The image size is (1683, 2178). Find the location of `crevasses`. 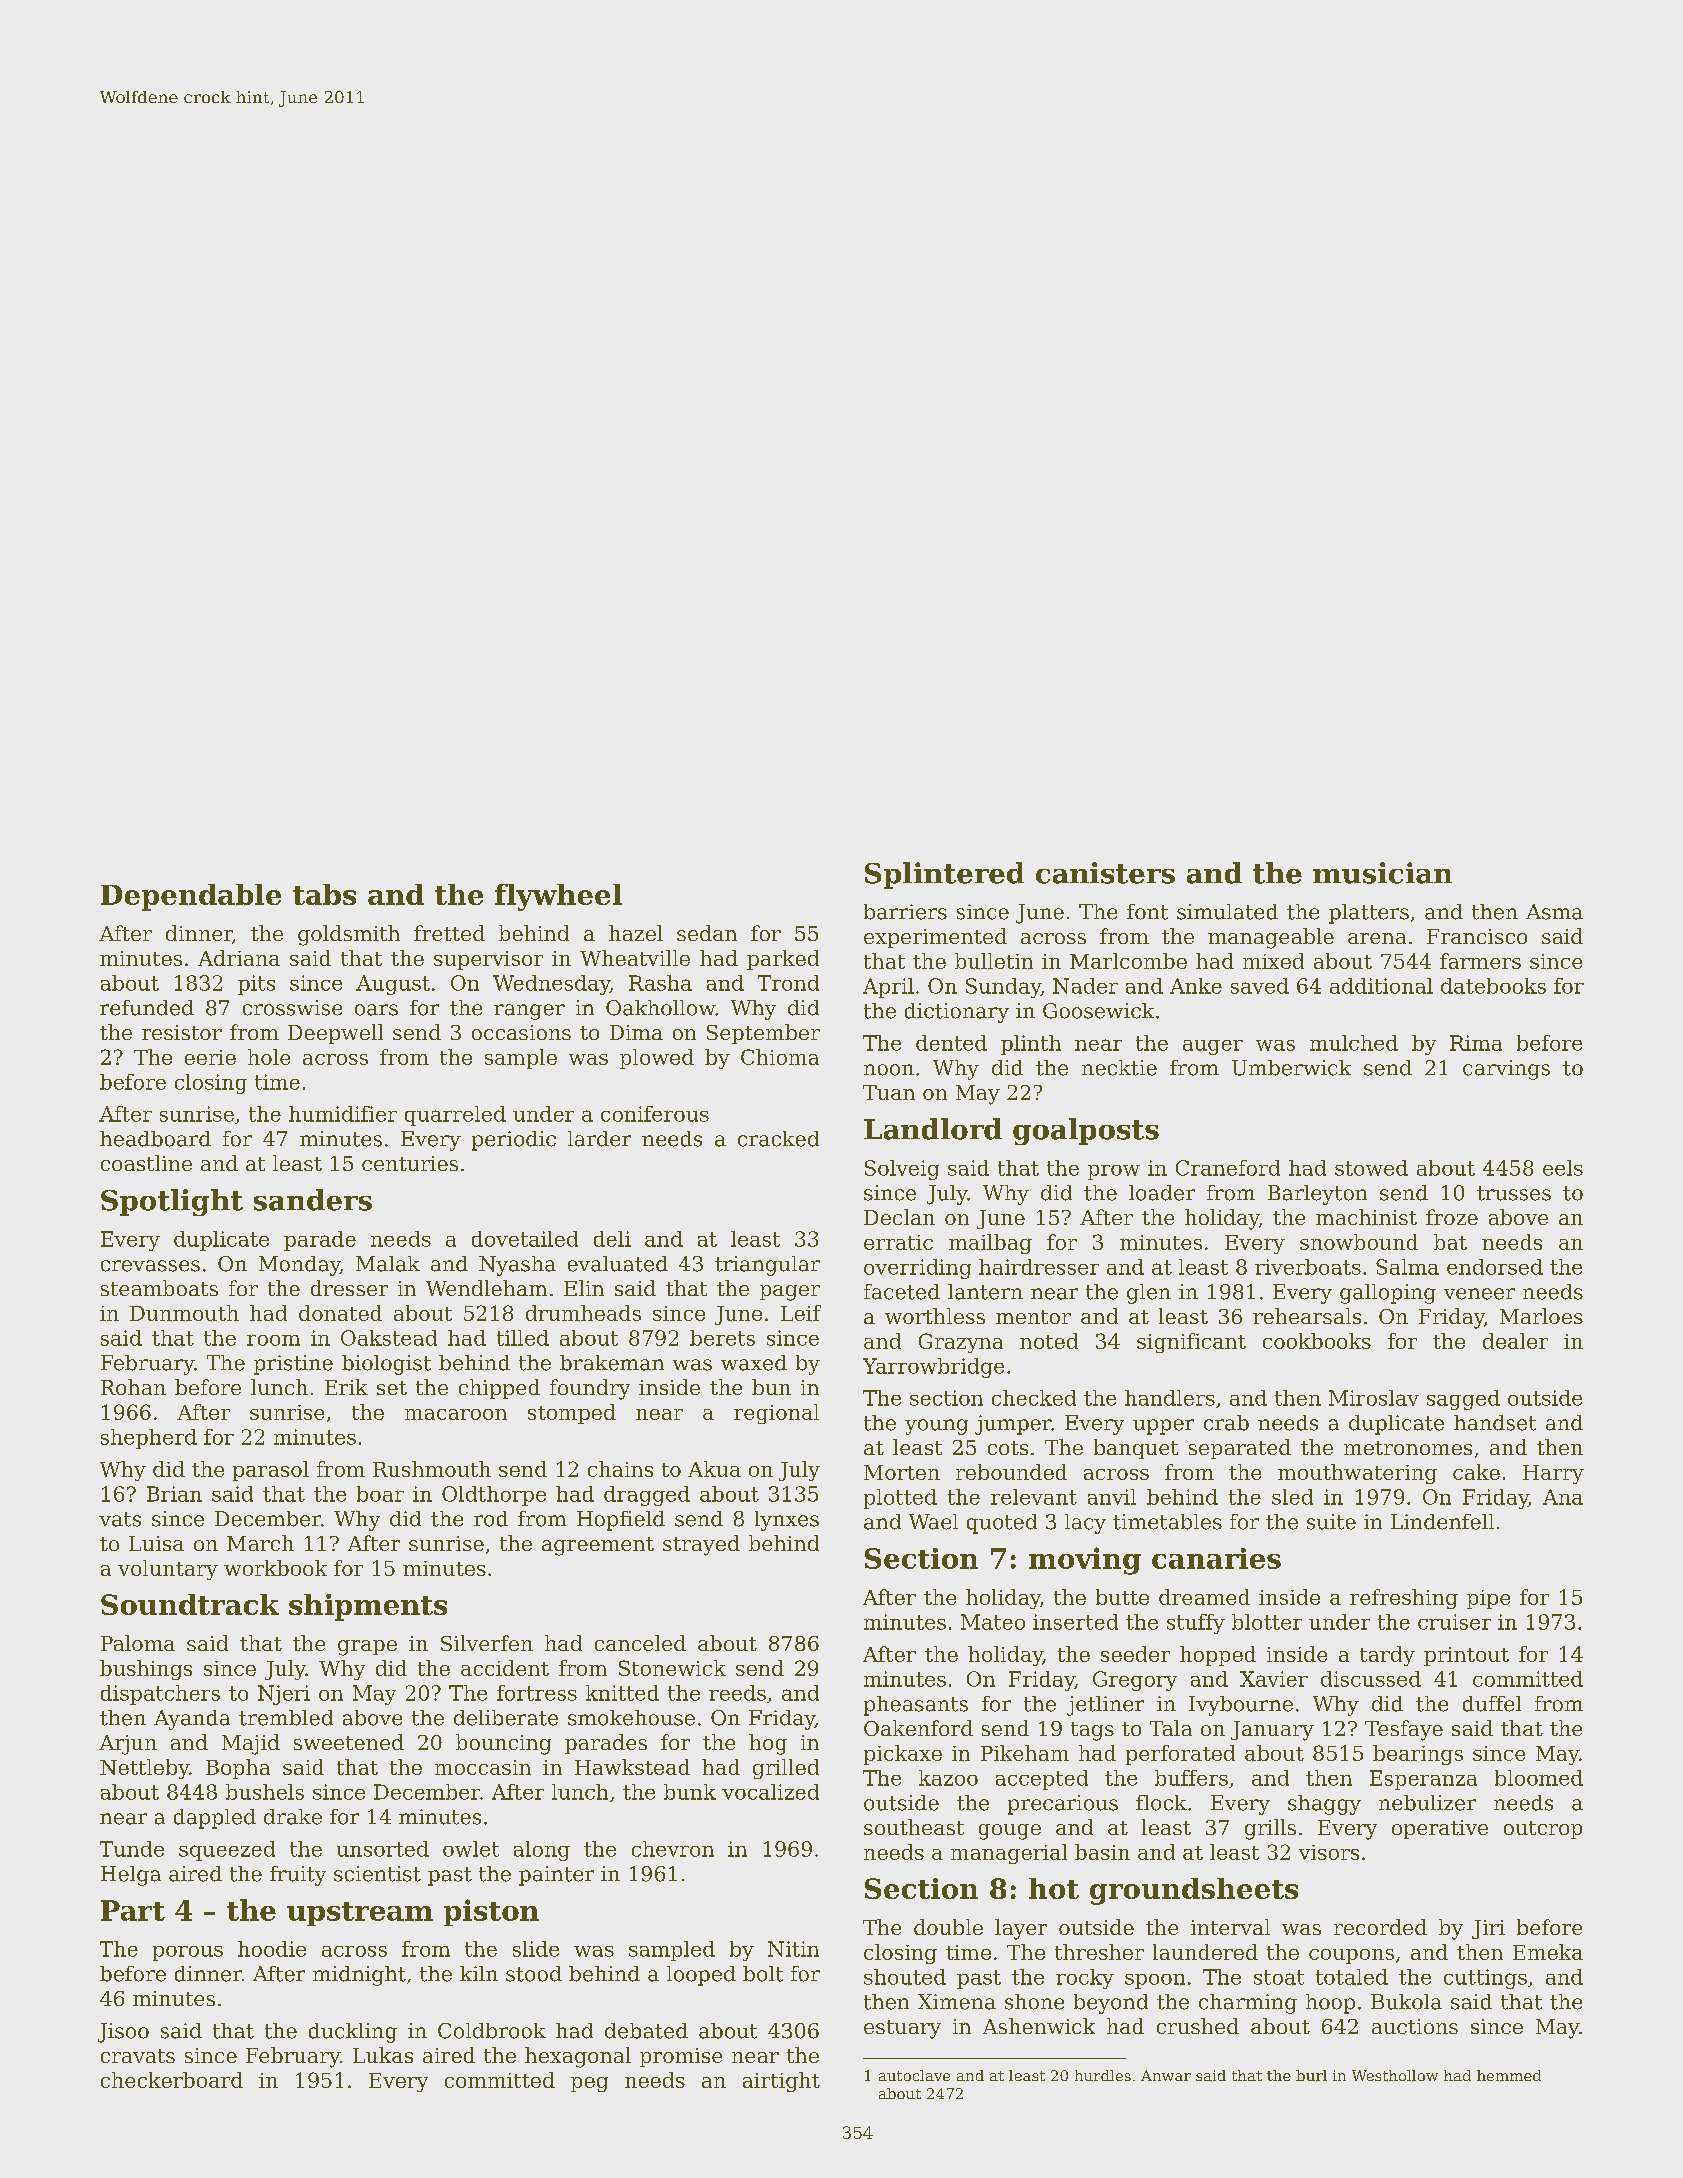

crevasses is located at coordinates (150, 1266).
